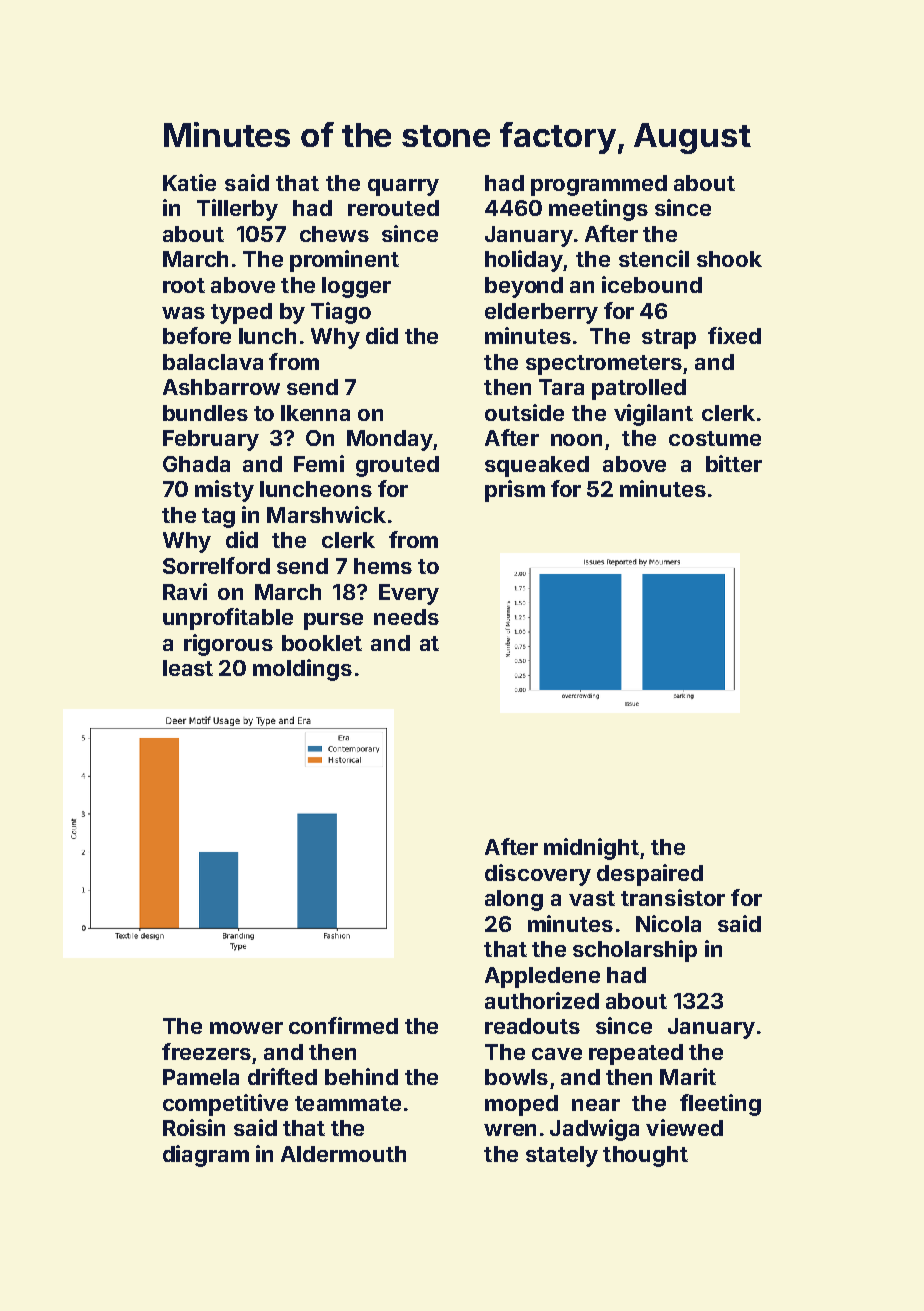 The height and width of the screenshot is (1311, 924). Describe the element at coordinates (650, 875) in the screenshot. I see `despaired` at that location.
